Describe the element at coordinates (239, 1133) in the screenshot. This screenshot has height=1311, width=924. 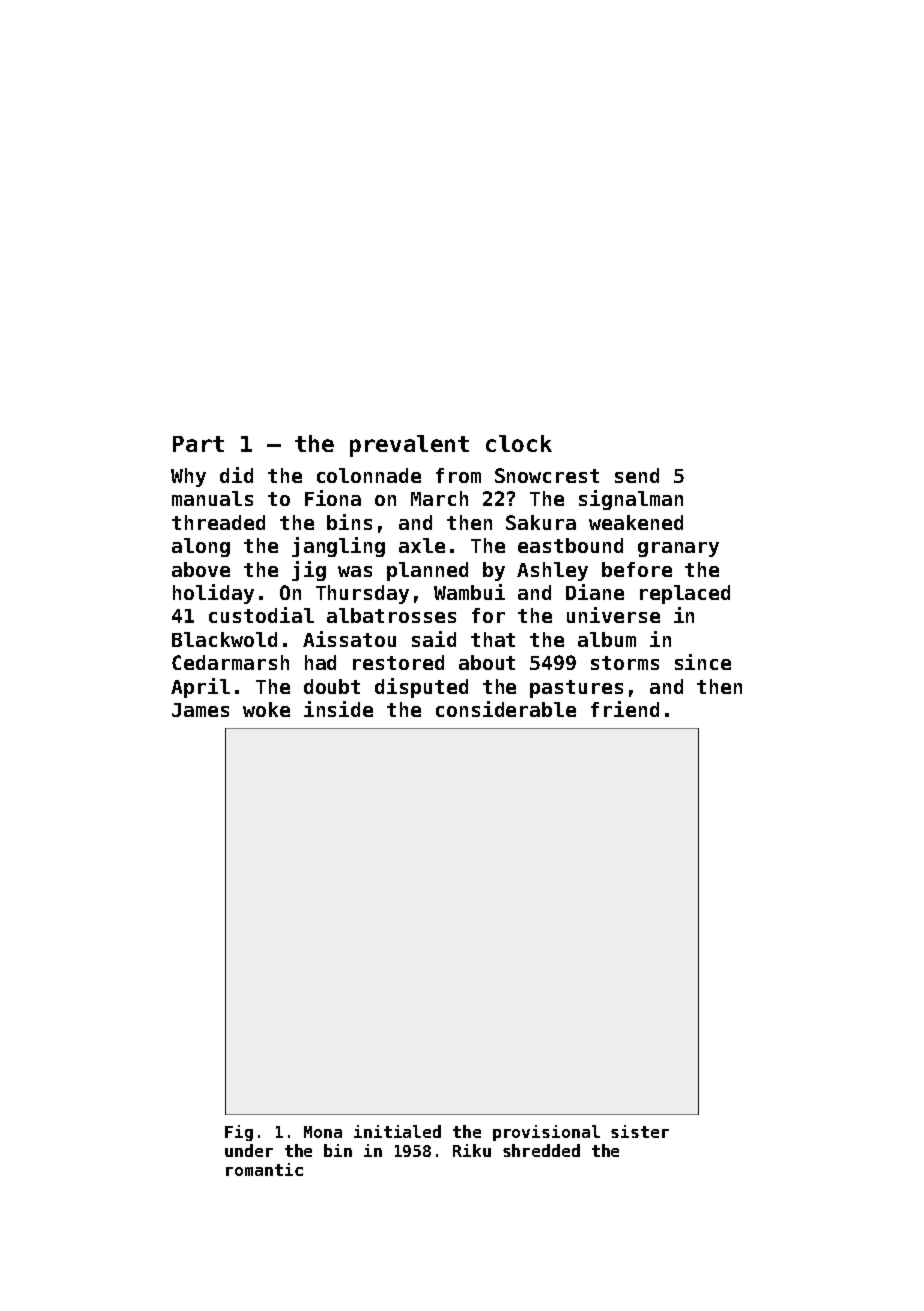
I see `Fig` at that location.
